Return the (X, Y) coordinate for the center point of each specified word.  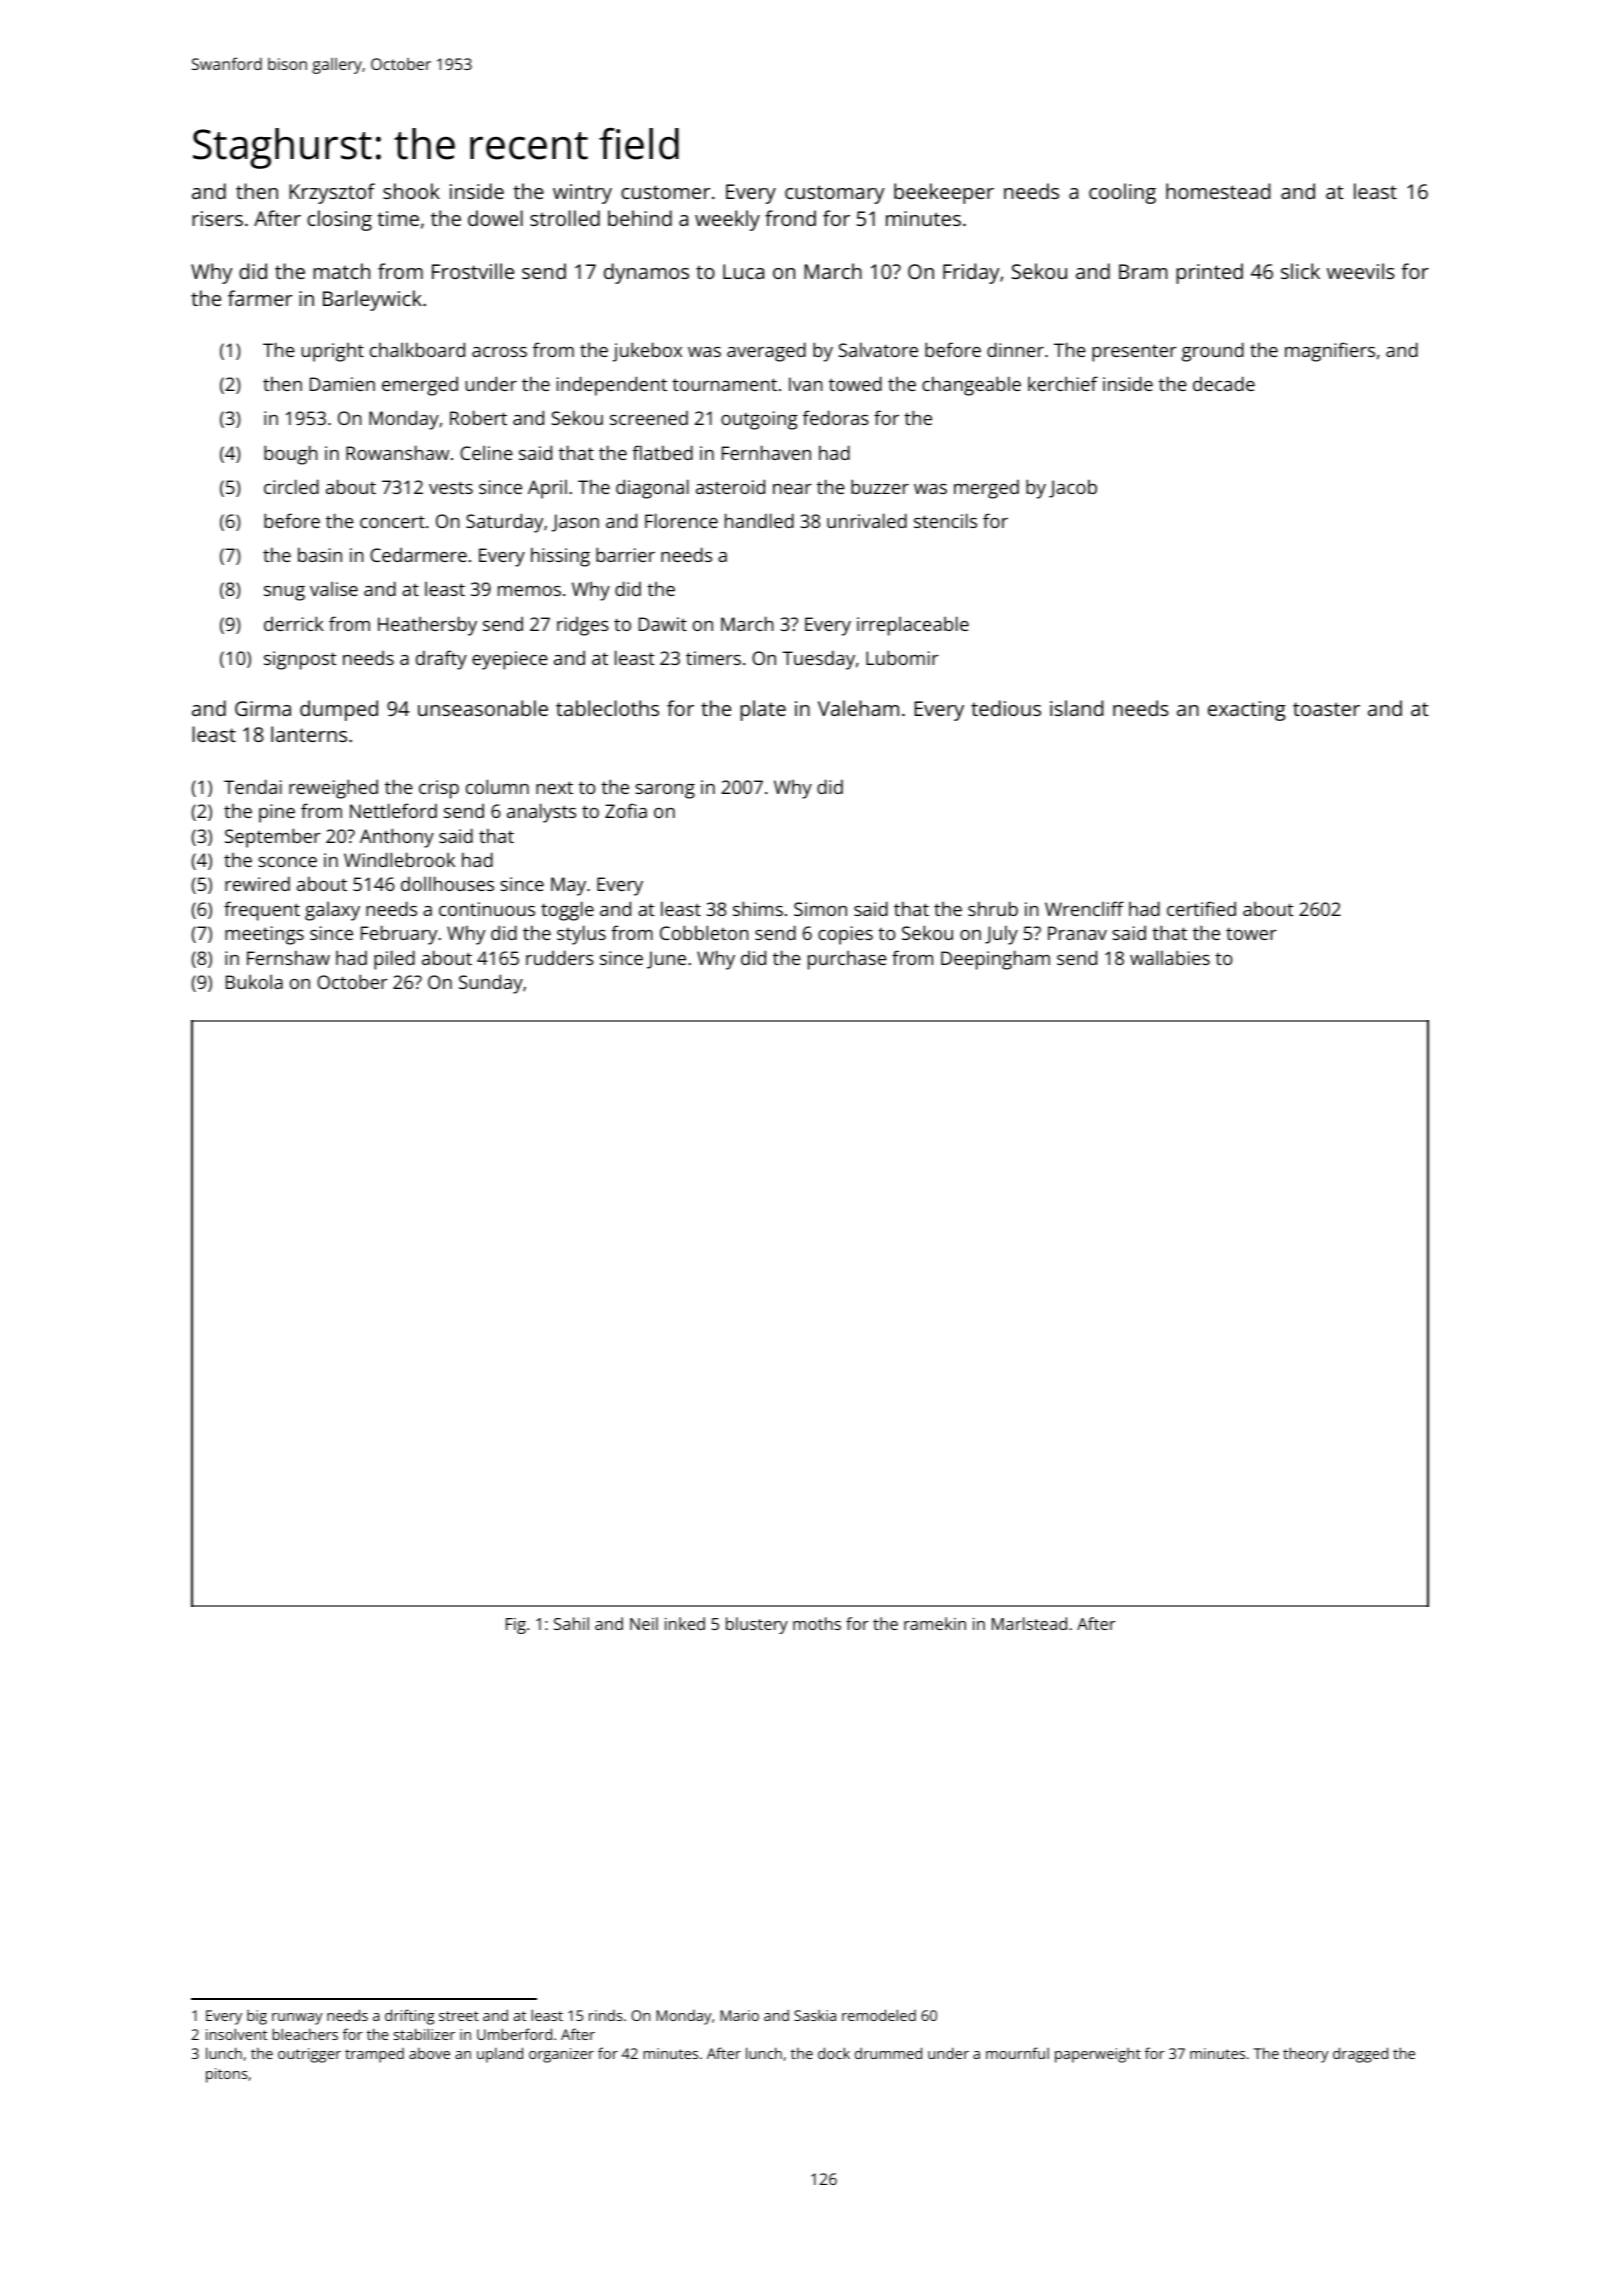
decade (1224, 383)
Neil (644, 1623)
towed (855, 383)
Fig (516, 1626)
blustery (757, 1625)
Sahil (571, 1623)
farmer (260, 298)
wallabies (1170, 957)
